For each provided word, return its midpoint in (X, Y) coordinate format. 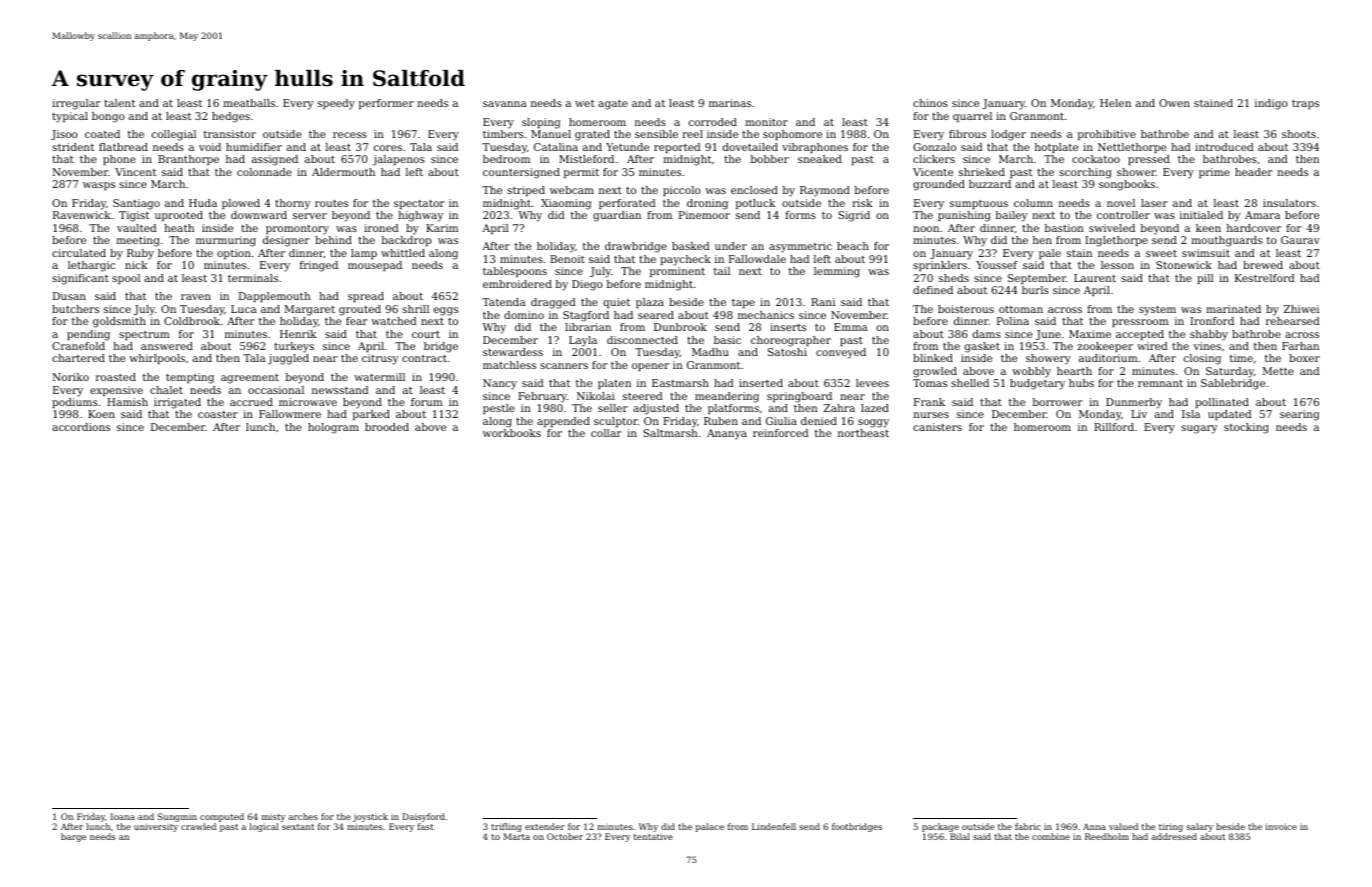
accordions (81, 427)
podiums (75, 403)
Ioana (123, 816)
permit (581, 173)
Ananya (727, 434)
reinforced (781, 433)
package (940, 827)
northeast (863, 433)
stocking (1246, 428)
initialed (1201, 215)
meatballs (249, 103)
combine (1051, 836)
